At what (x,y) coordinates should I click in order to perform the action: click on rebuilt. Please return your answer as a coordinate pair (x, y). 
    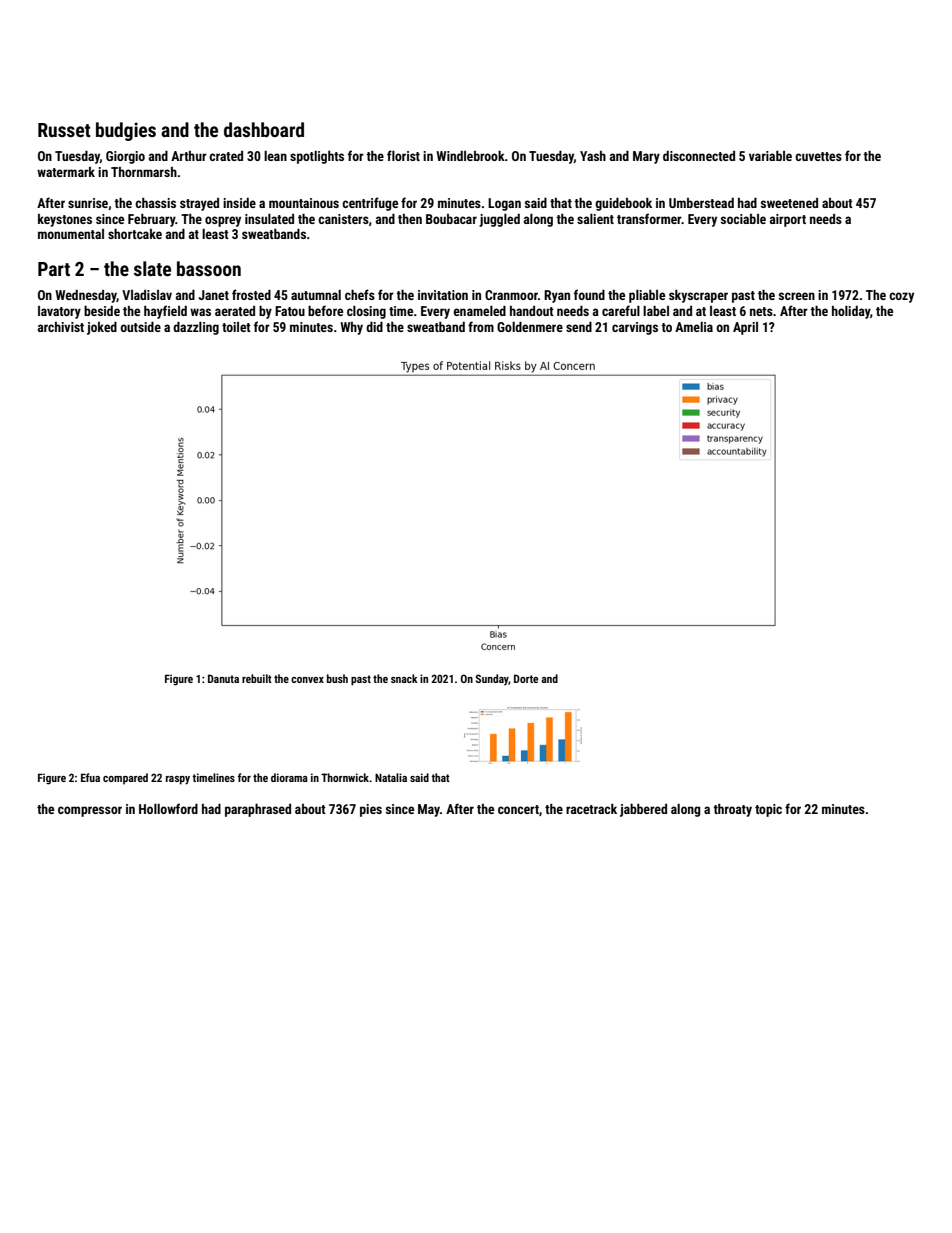
    Looking at the image, I should click on (257, 678).
